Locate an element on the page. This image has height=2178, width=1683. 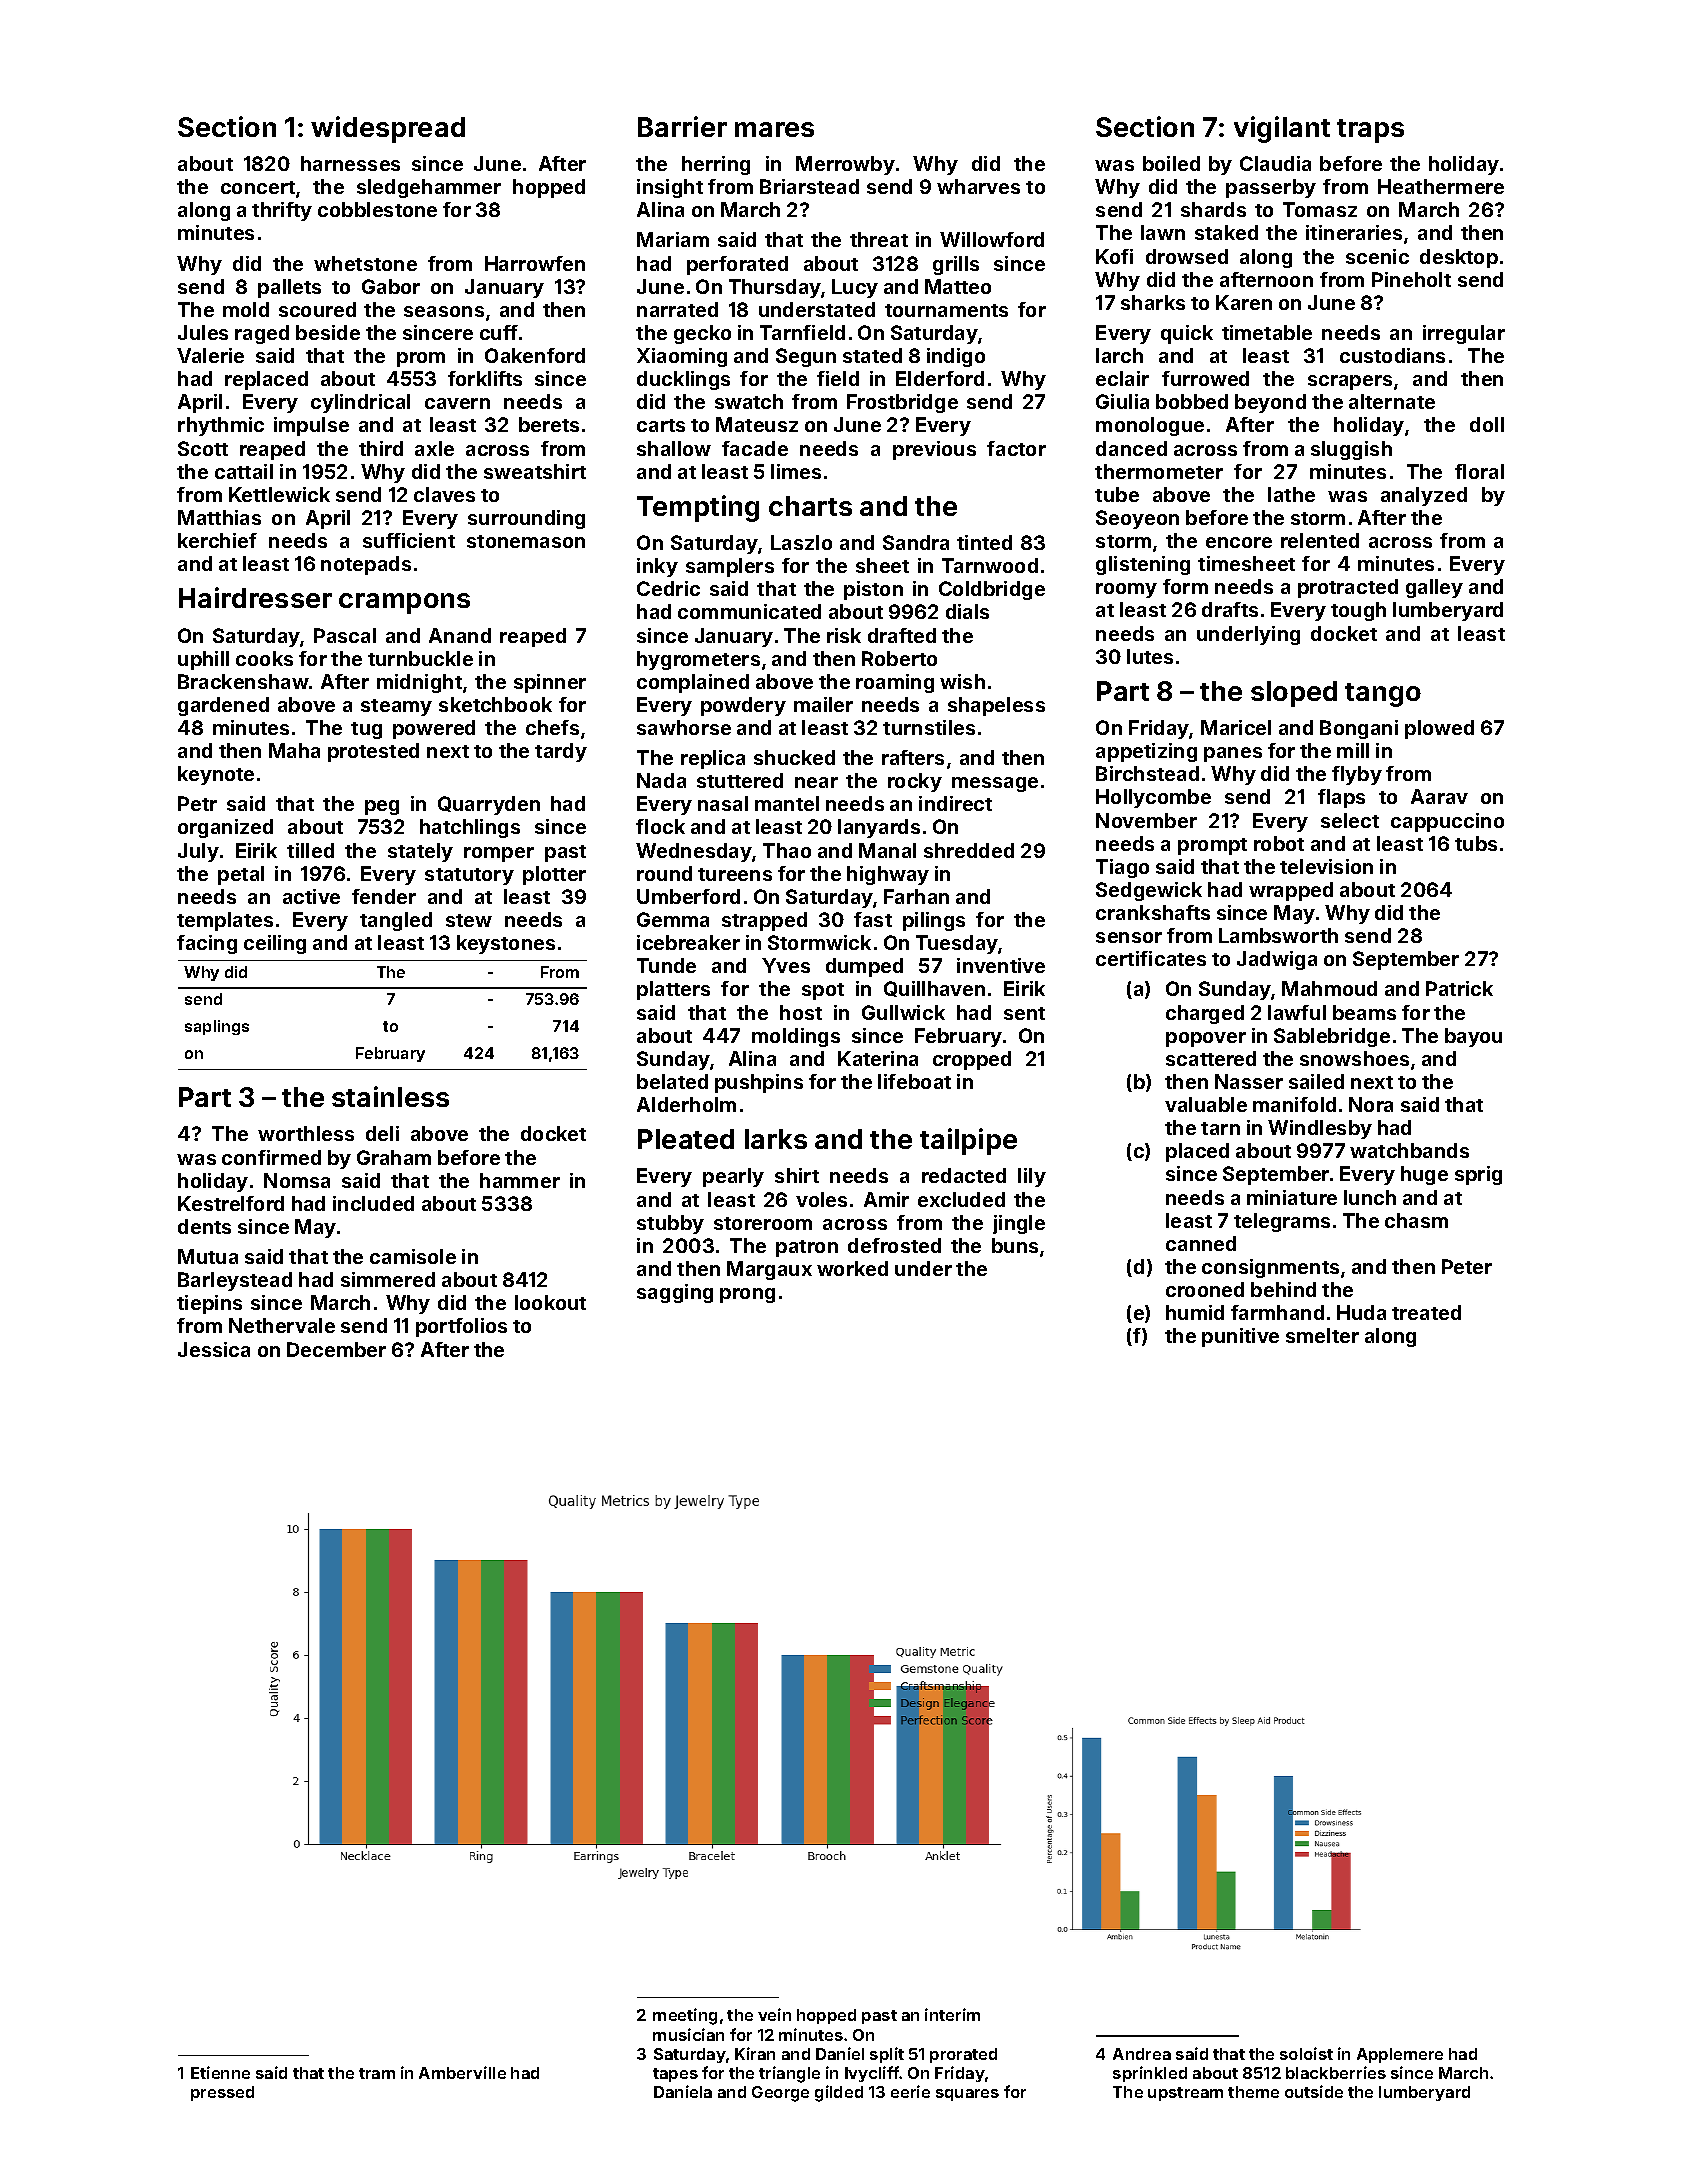
wharves is located at coordinates (978, 186).
